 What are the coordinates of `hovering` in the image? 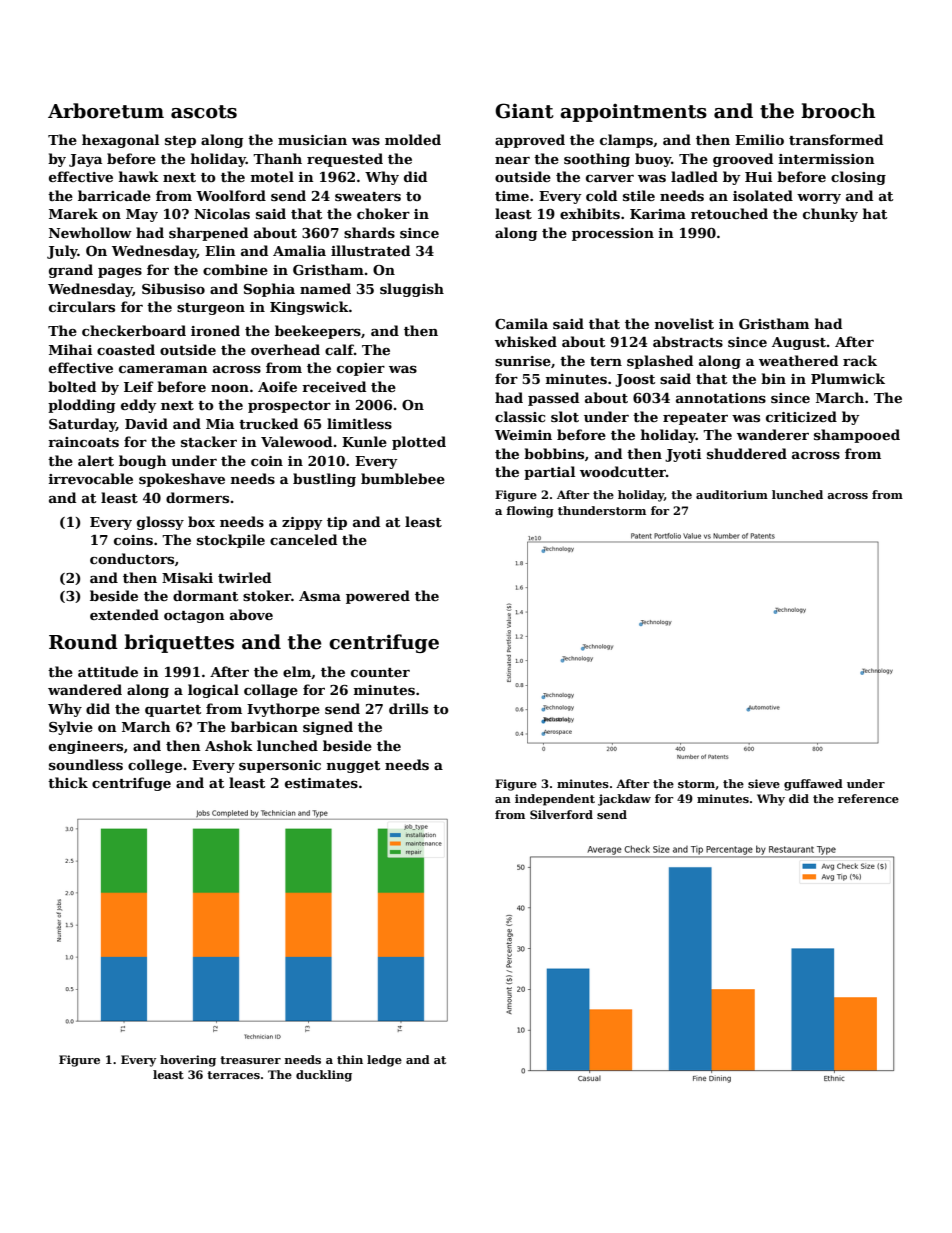 It's located at (188, 1061).
